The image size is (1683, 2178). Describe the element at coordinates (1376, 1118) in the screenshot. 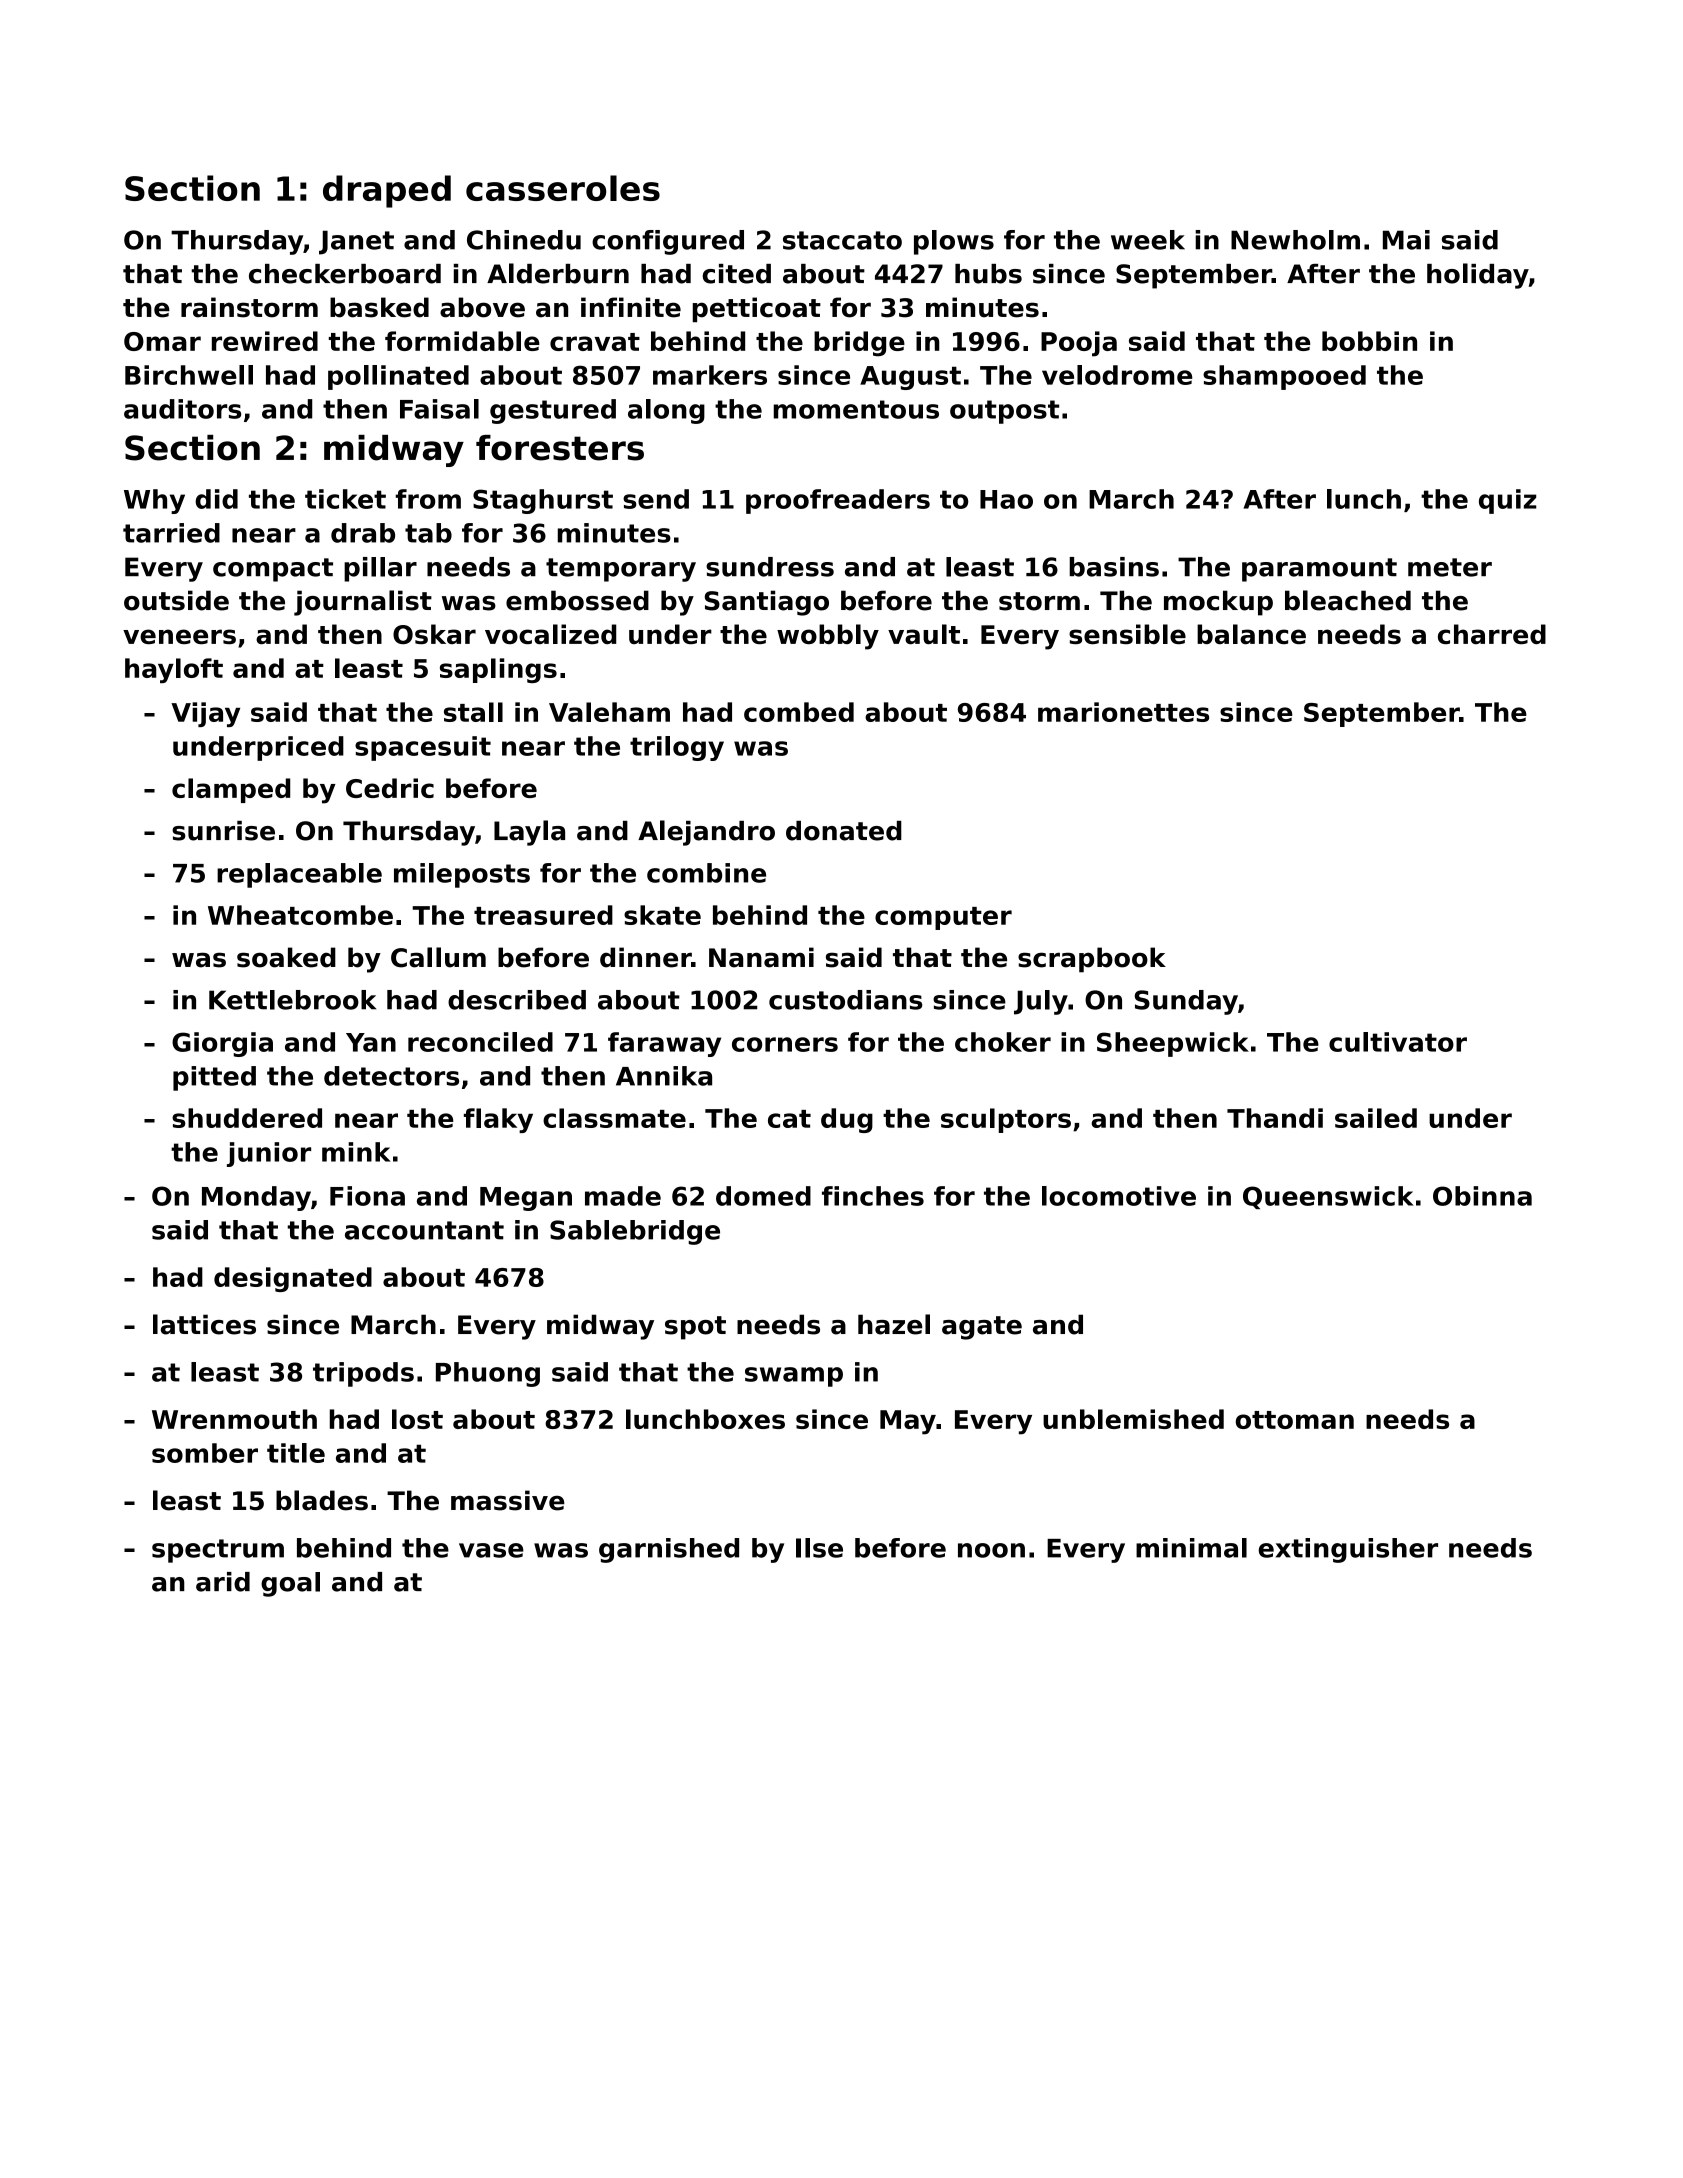

I see `sailed` at that location.
